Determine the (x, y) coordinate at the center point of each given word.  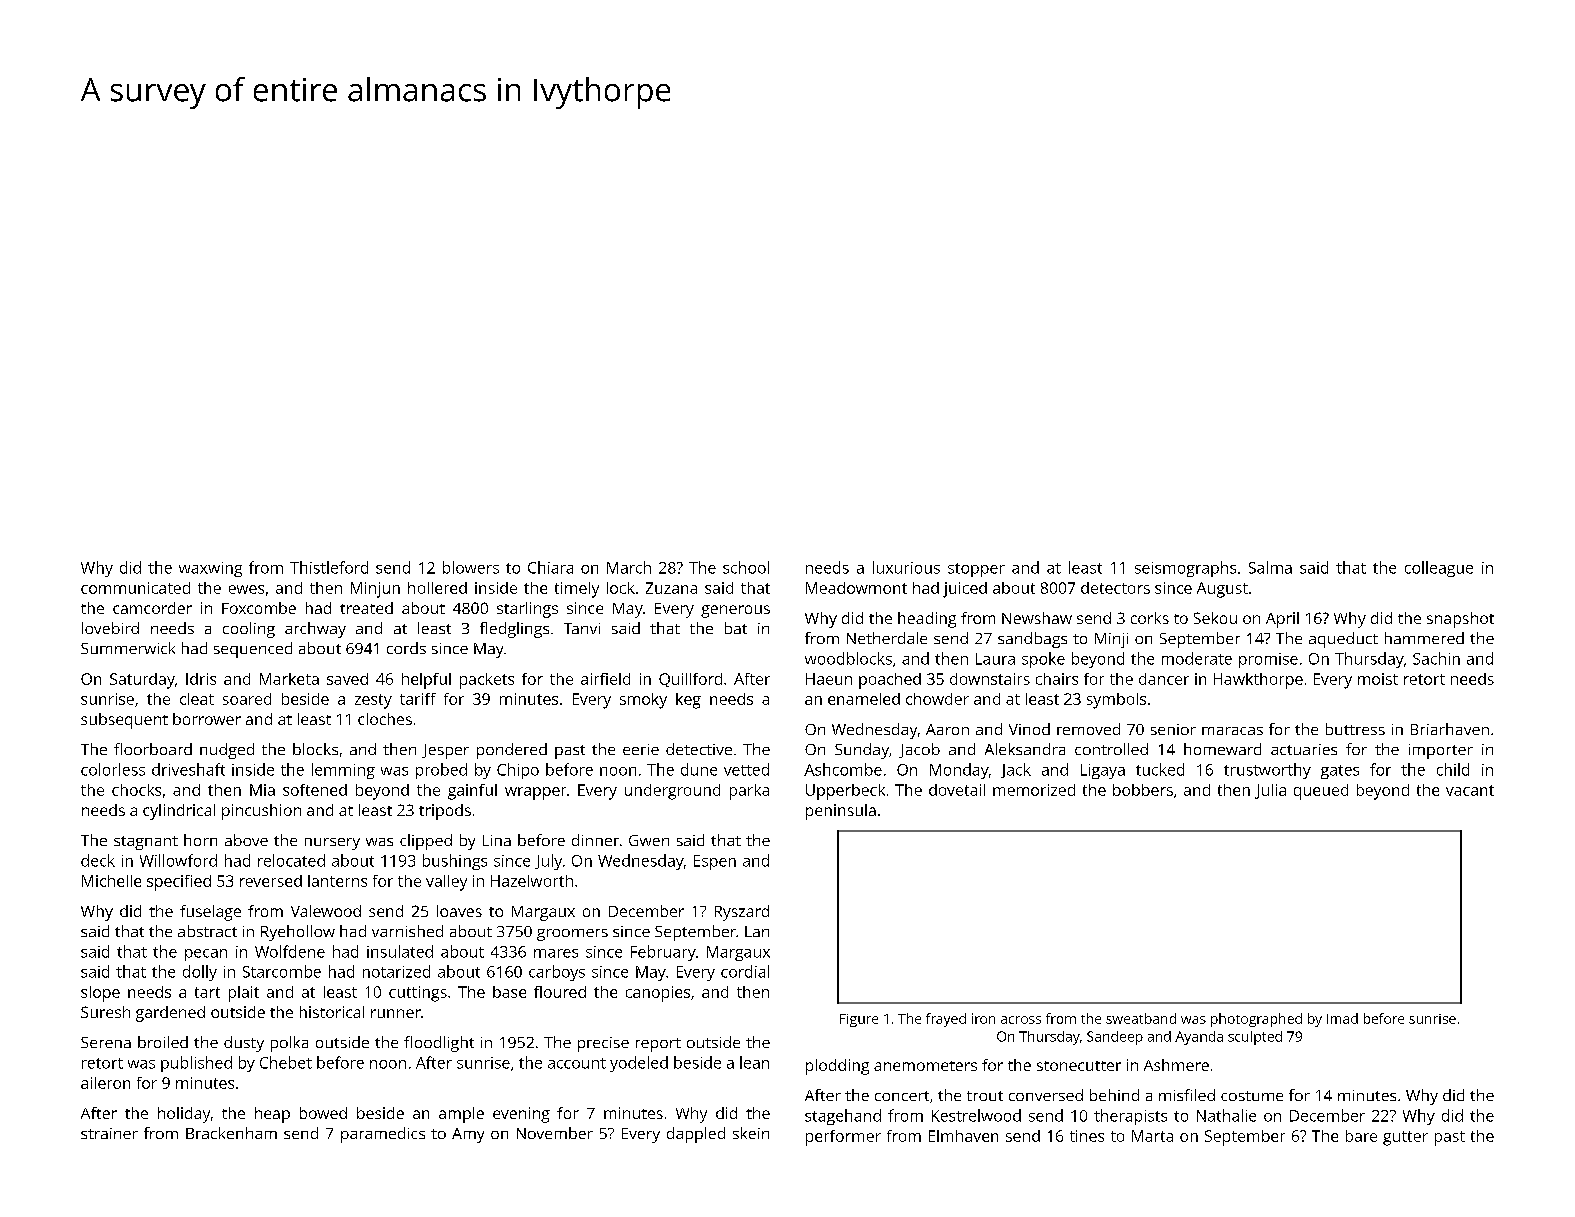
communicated (135, 588)
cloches (385, 719)
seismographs (1185, 569)
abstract (207, 931)
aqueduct (1343, 640)
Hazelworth (532, 881)
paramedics (383, 1135)
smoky (643, 701)
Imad (1342, 1018)
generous (735, 611)
